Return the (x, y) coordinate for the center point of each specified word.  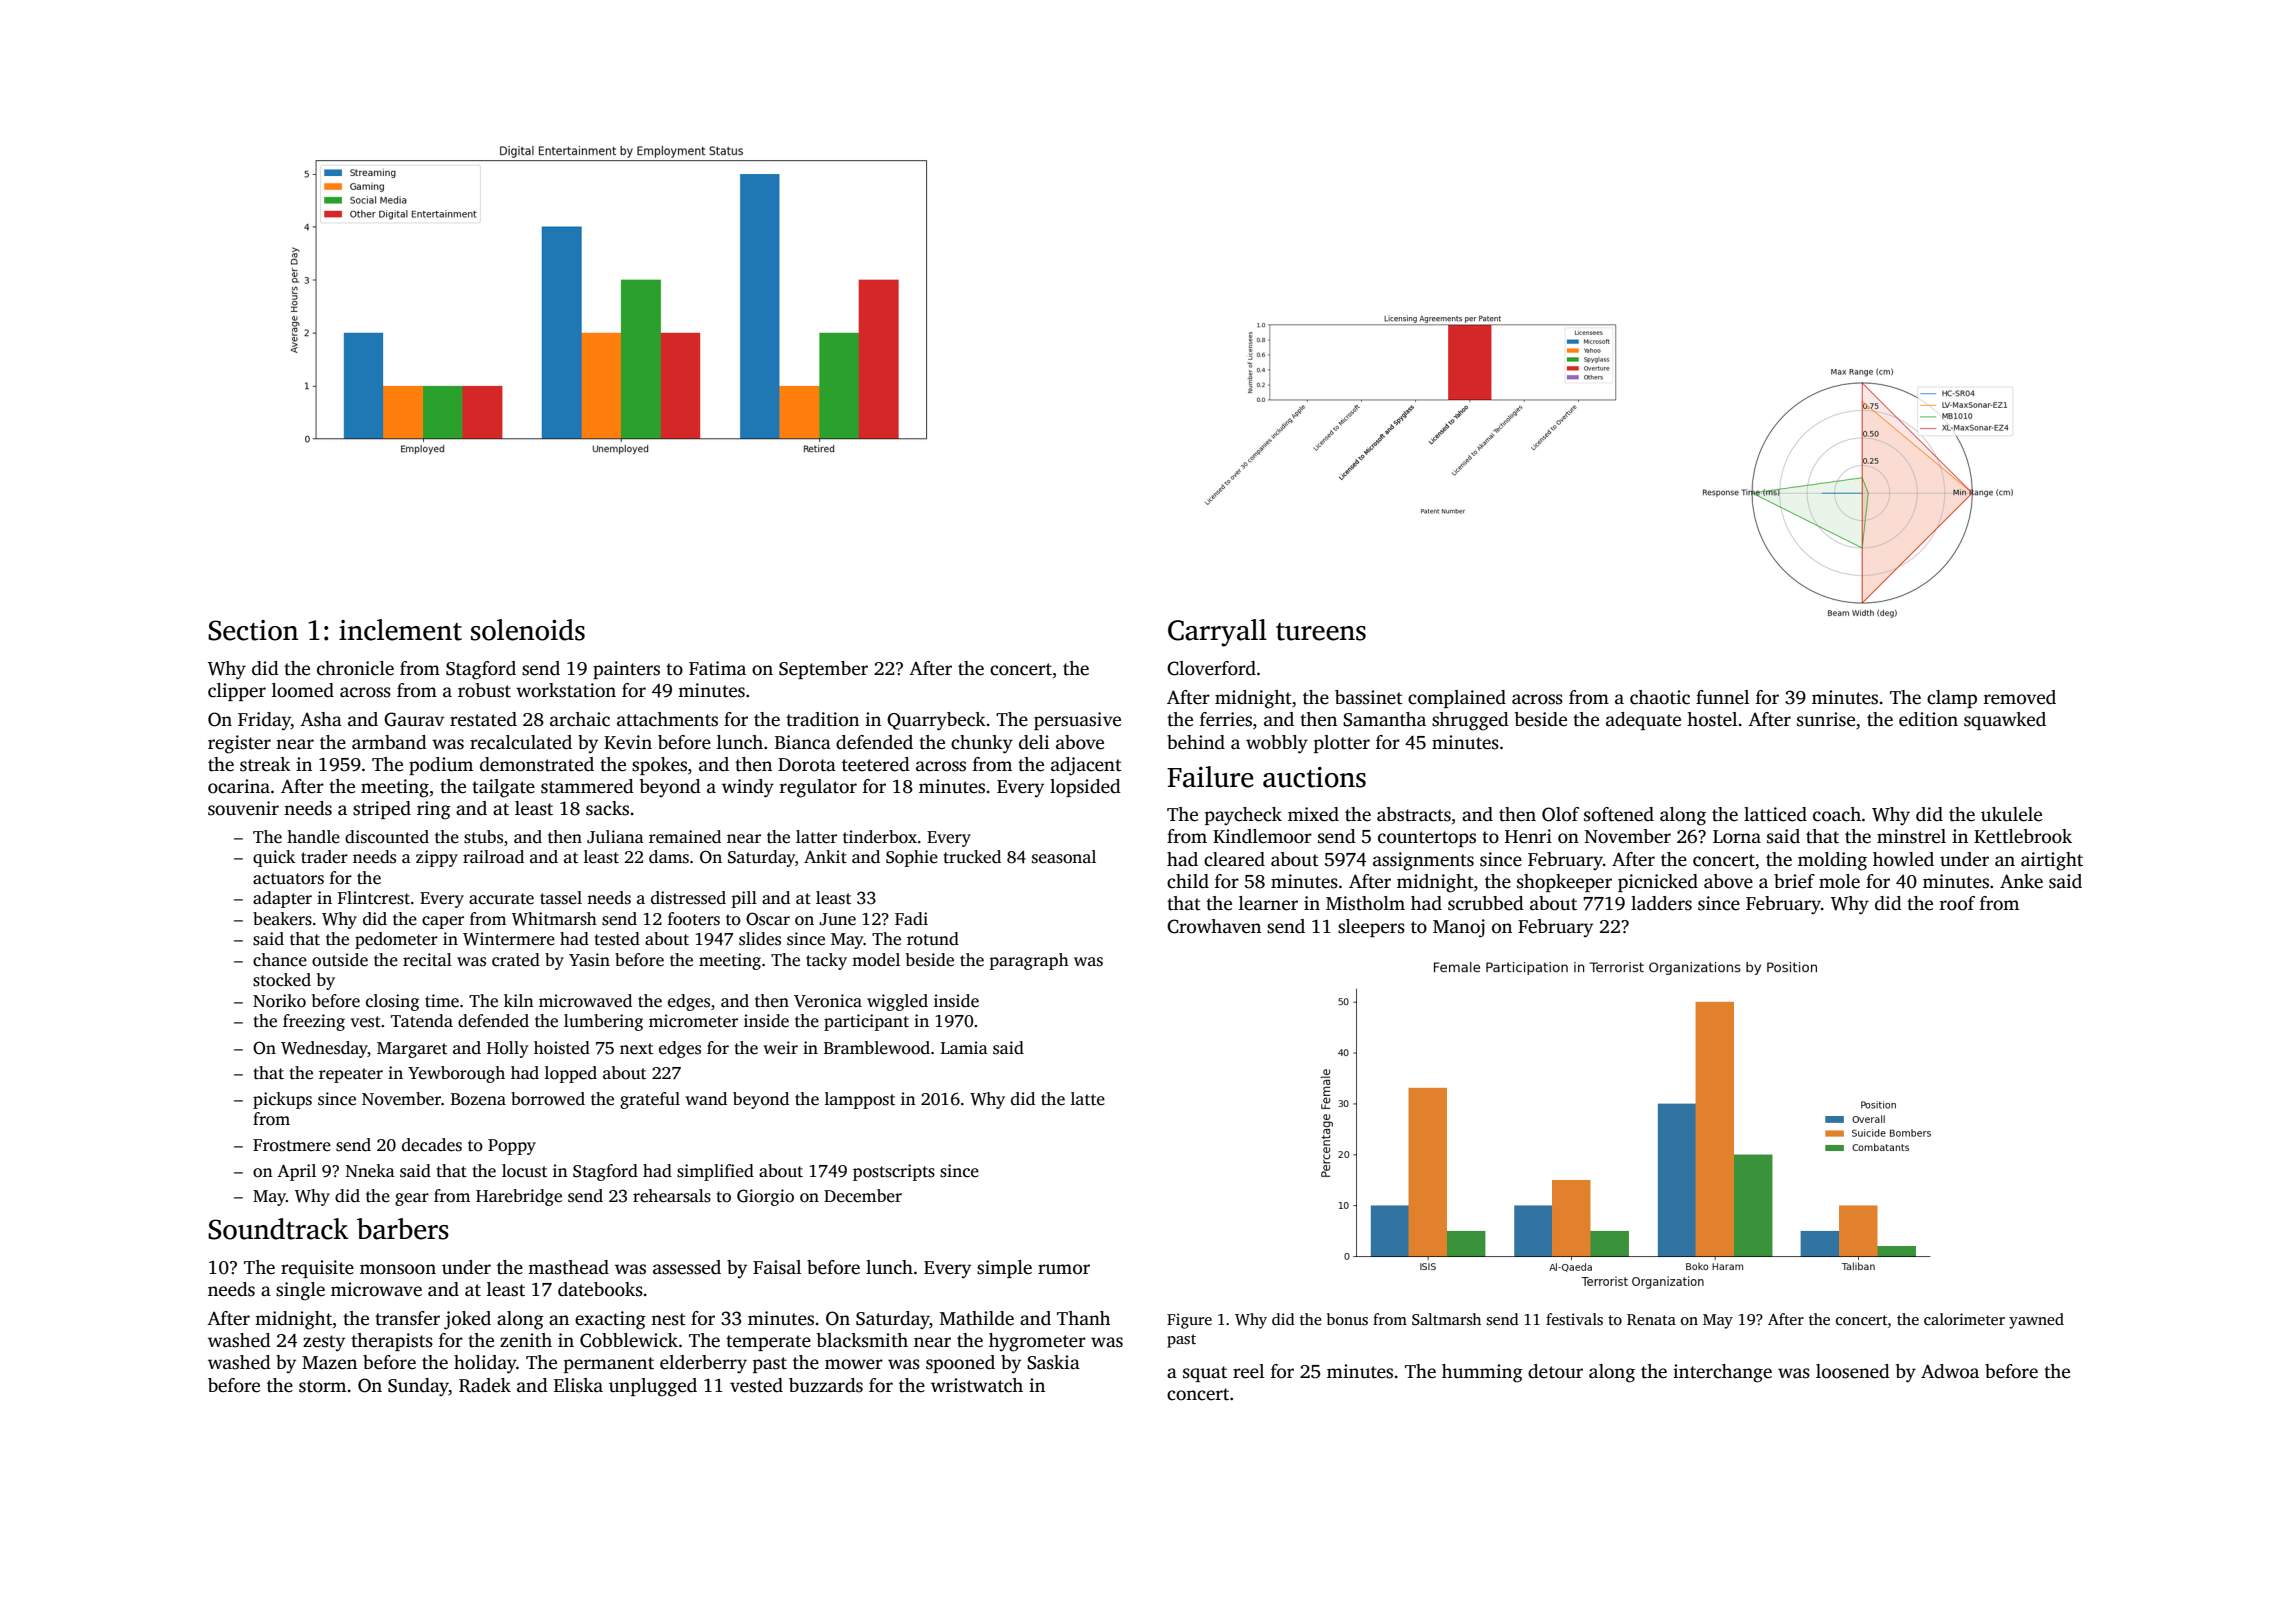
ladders (1661, 903)
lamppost (860, 1100)
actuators (288, 879)
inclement (400, 630)
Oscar (768, 919)
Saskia (1053, 1362)
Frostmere (292, 1145)
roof (1957, 903)
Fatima (717, 668)
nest (668, 1319)
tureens (1321, 632)
